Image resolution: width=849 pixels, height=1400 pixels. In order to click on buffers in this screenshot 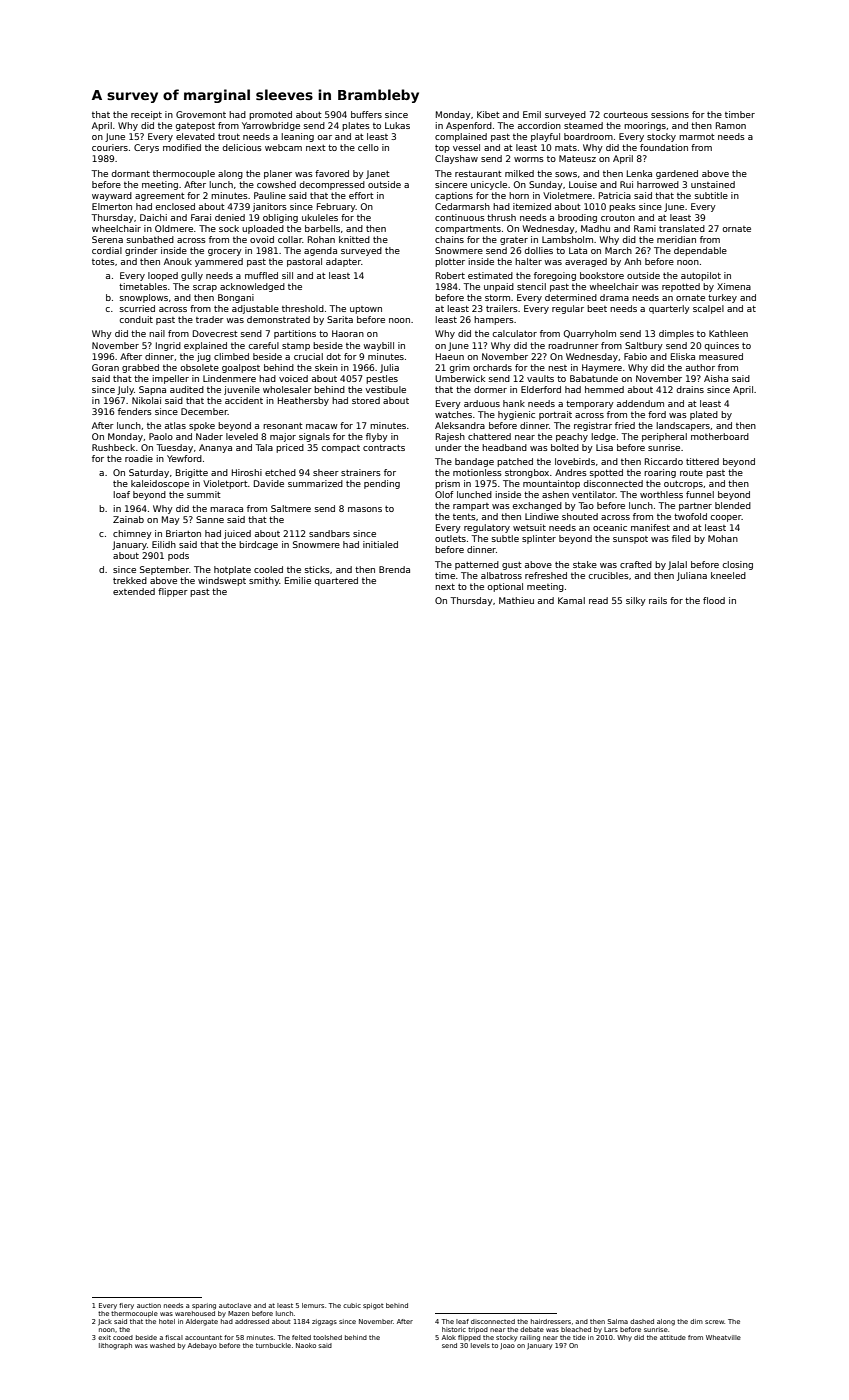, I will do `click(366, 114)`.
